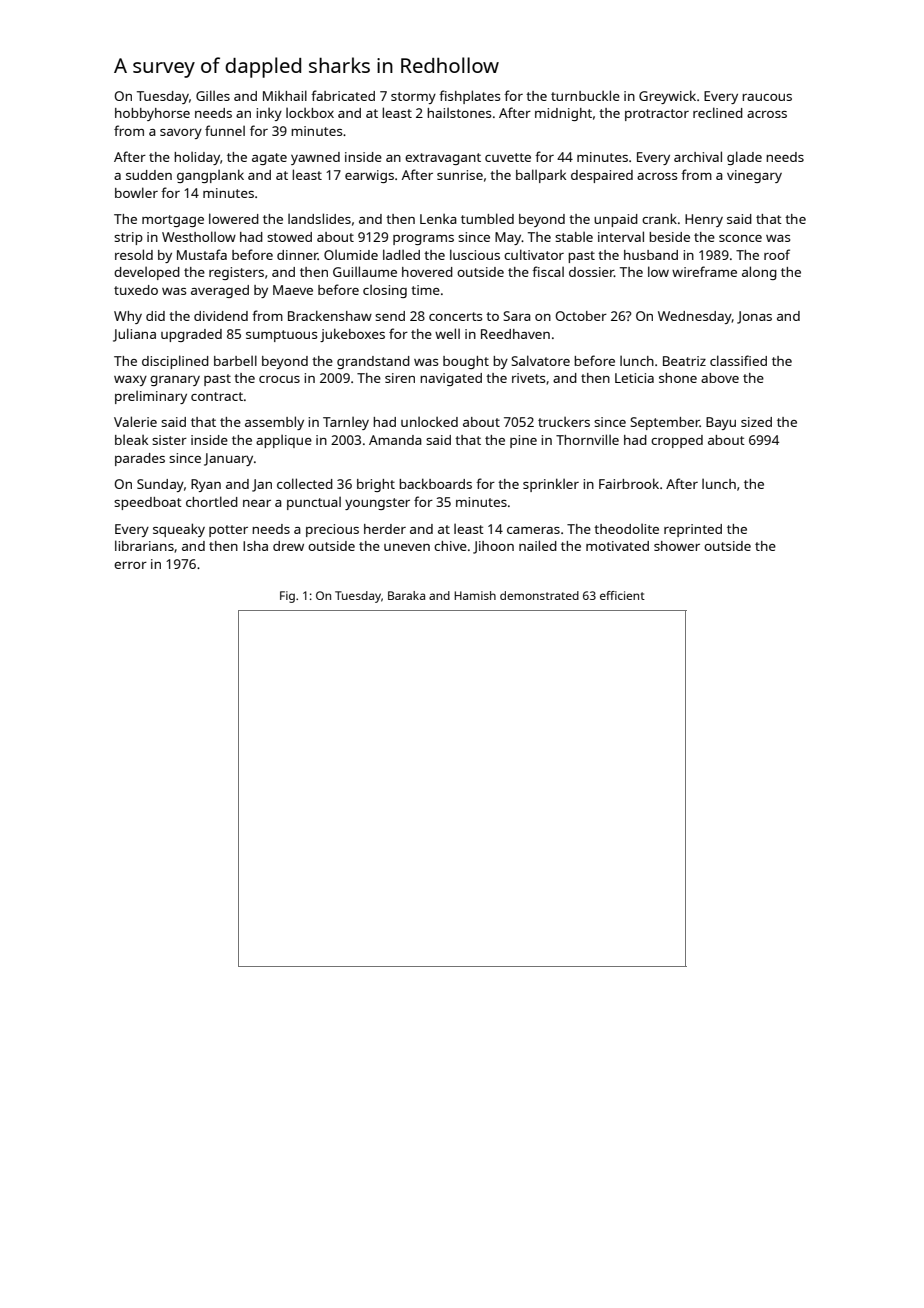 The image size is (924, 1308). What do you see at coordinates (213, 95) in the screenshot?
I see `Gilles` at bounding box center [213, 95].
